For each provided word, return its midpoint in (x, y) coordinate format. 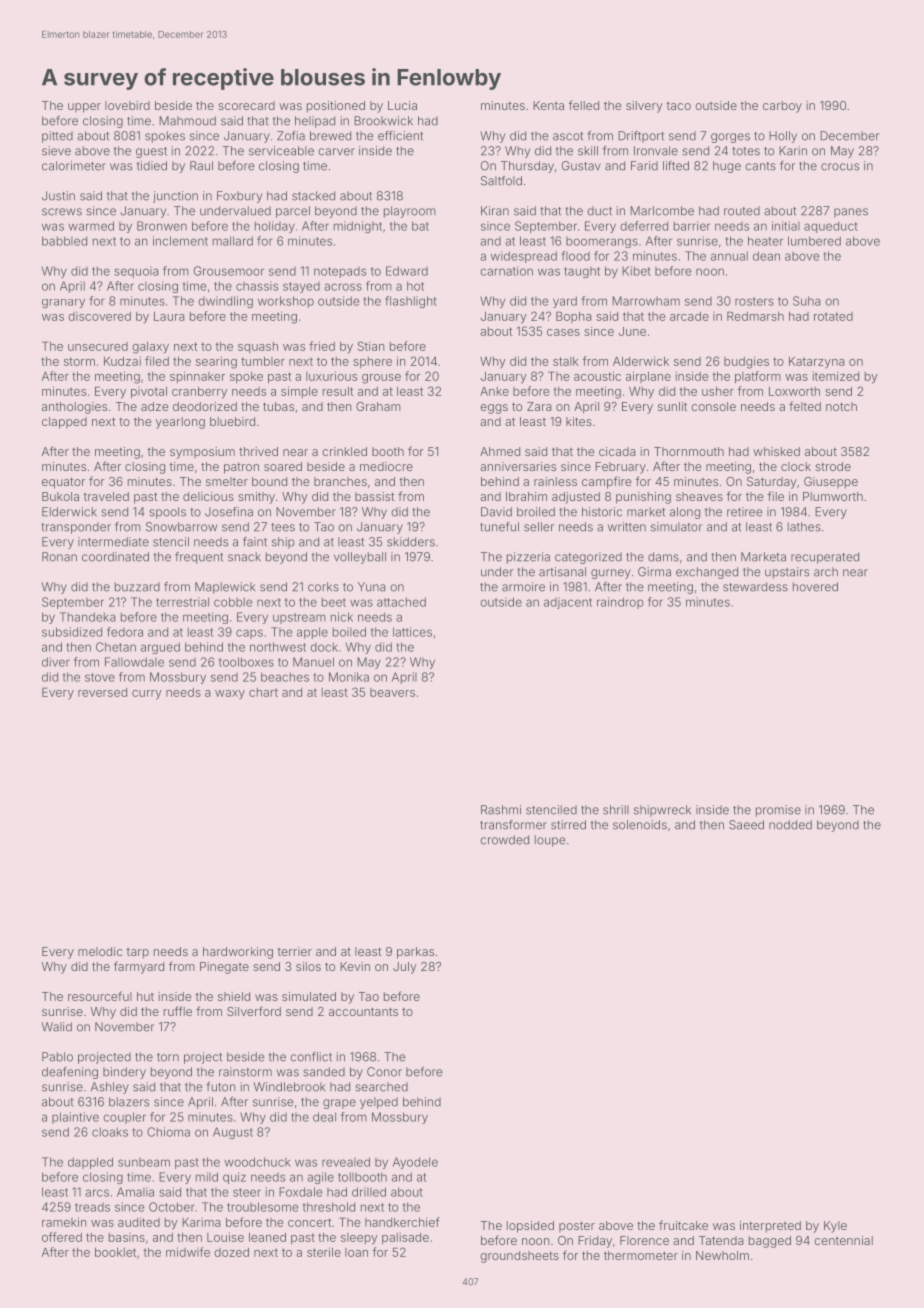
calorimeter (74, 166)
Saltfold (501, 181)
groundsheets (519, 1257)
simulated (309, 996)
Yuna (372, 587)
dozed (231, 1252)
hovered (815, 587)
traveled (106, 496)
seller (539, 527)
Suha (807, 301)
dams (663, 557)
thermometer (641, 1255)
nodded (790, 825)
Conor (384, 1072)
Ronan (59, 557)
